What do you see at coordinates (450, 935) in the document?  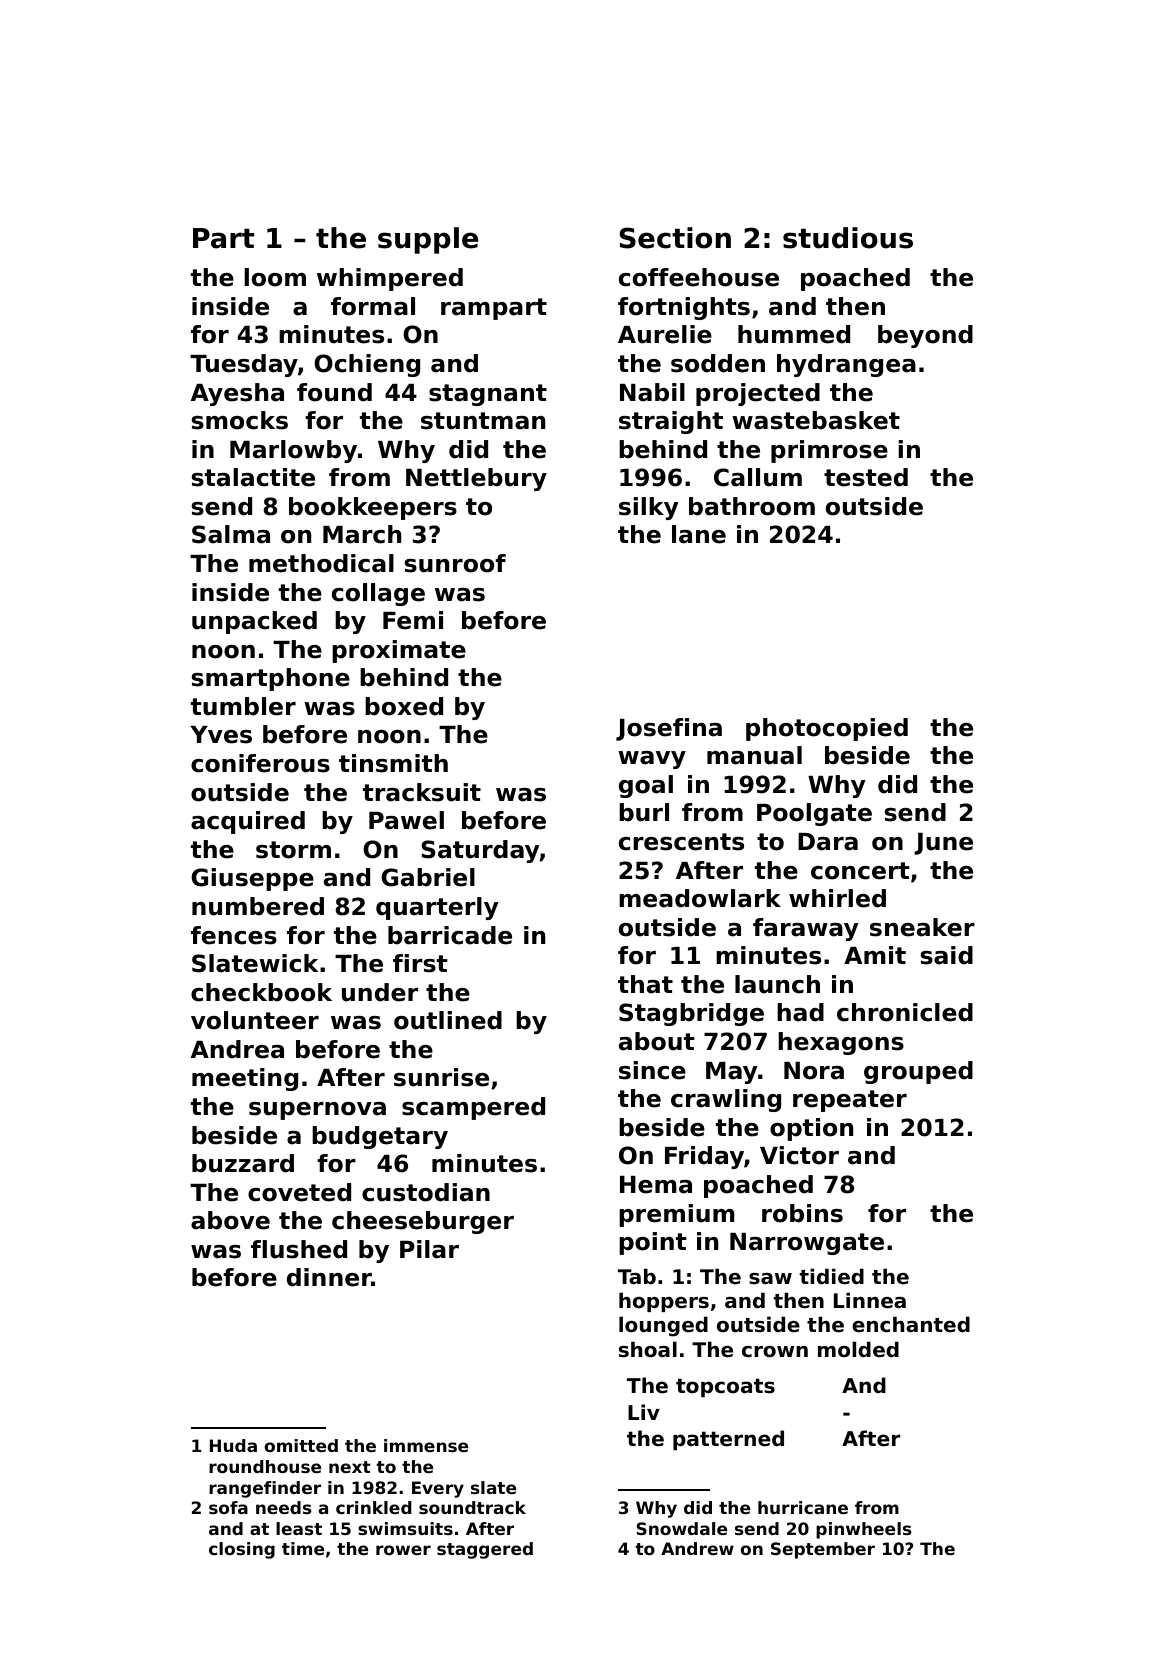 I see `barricade` at bounding box center [450, 935].
